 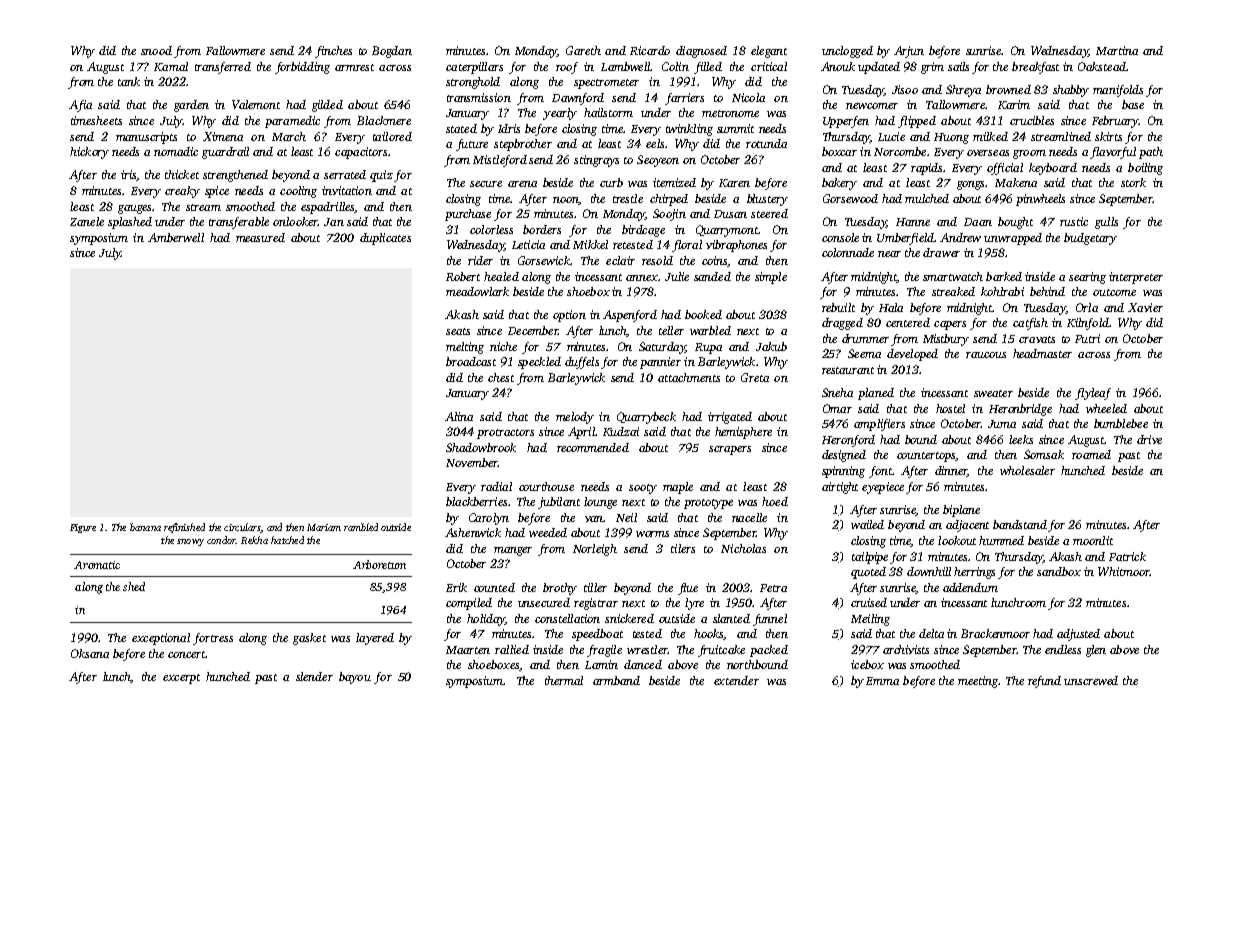 I want to click on seats, so click(x=458, y=331).
